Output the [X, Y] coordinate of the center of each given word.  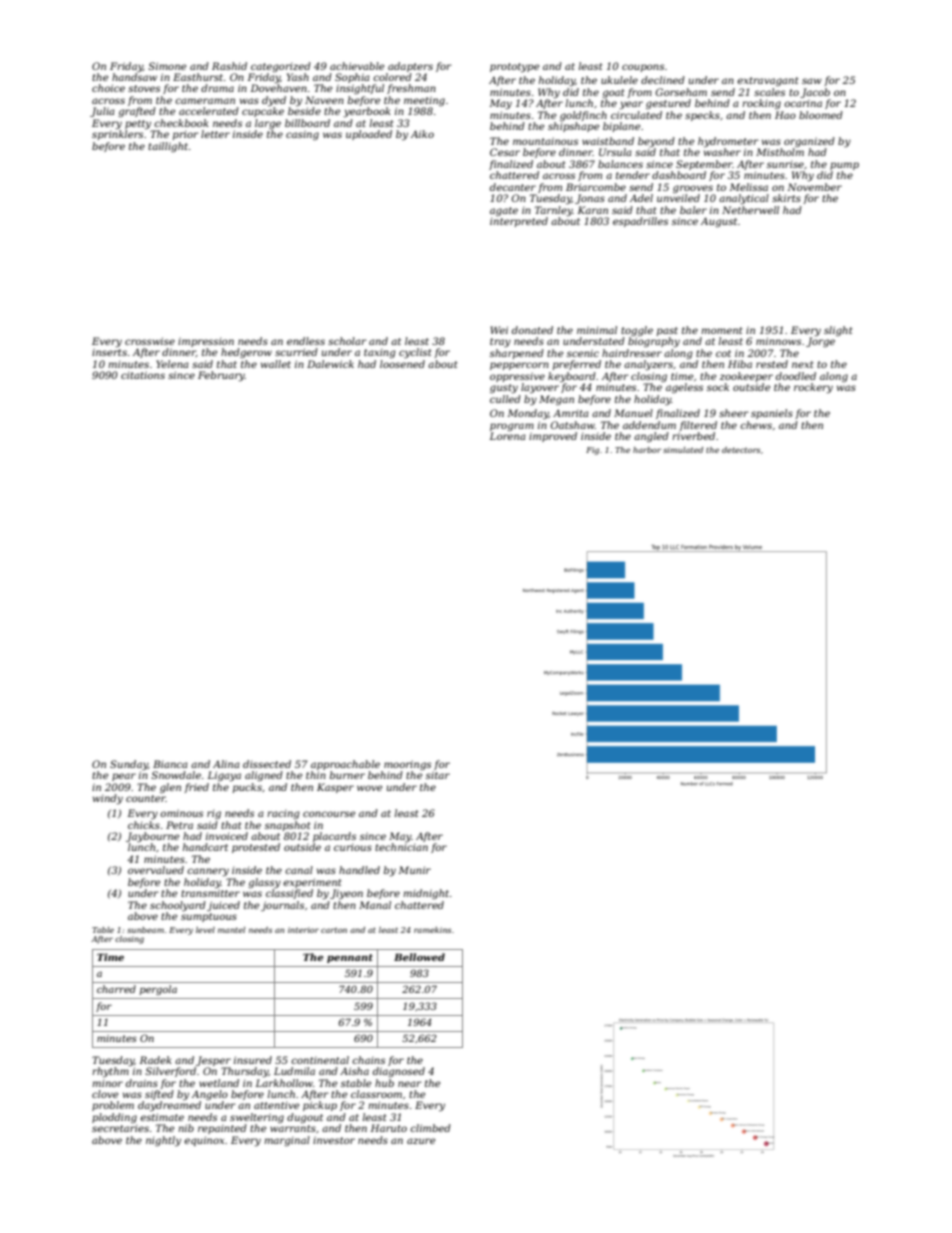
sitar [438, 775]
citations [143, 375]
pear [124, 777]
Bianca [170, 764]
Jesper [213, 1061]
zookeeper [746, 377]
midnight [426, 894]
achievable [357, 66]
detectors [741, 450]
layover [540, 388]
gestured [668, 104]
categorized [281, 67]
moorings [407, 765]
